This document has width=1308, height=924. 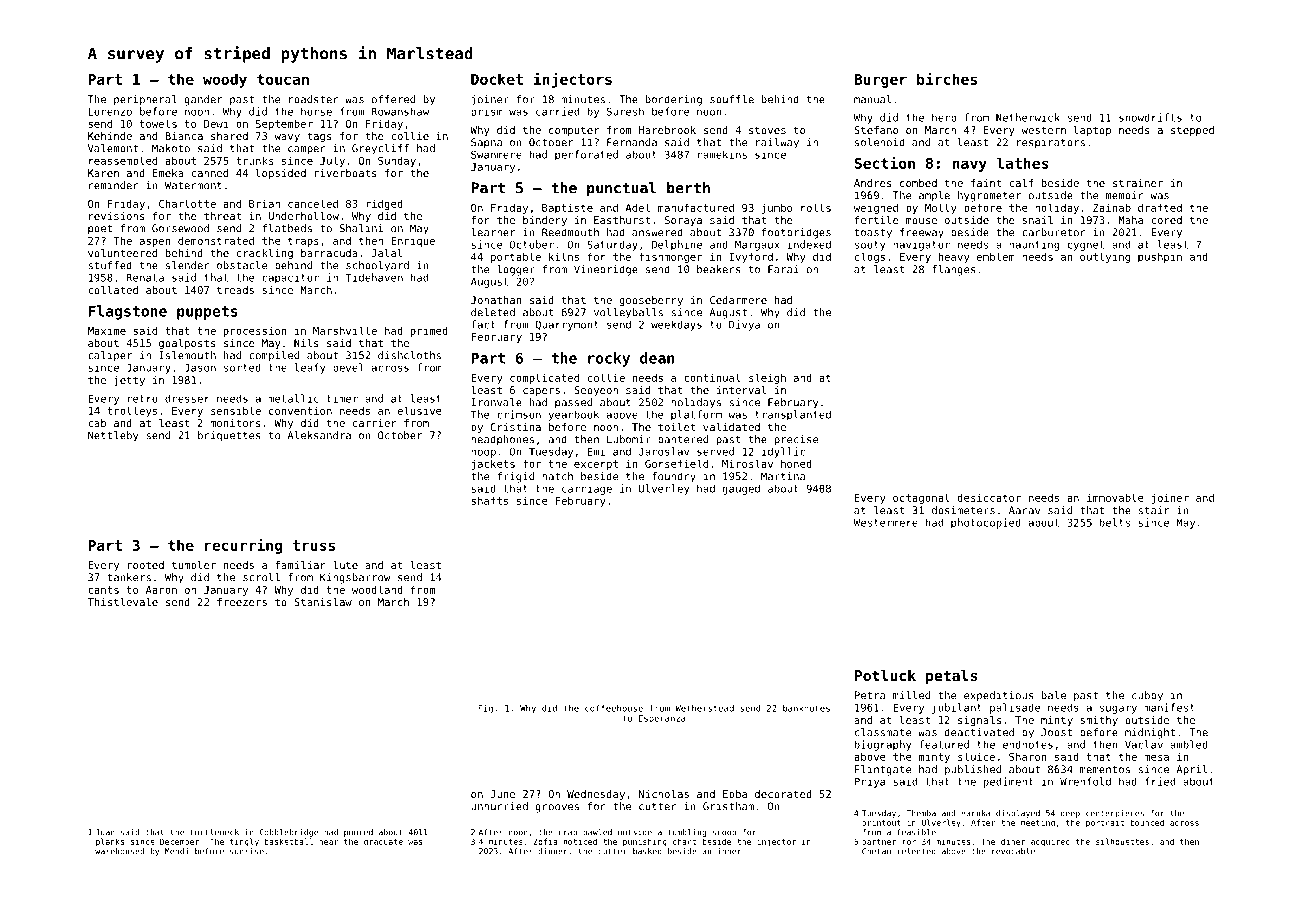 I want to click on turtleneck, so click(x=214, y=832).
